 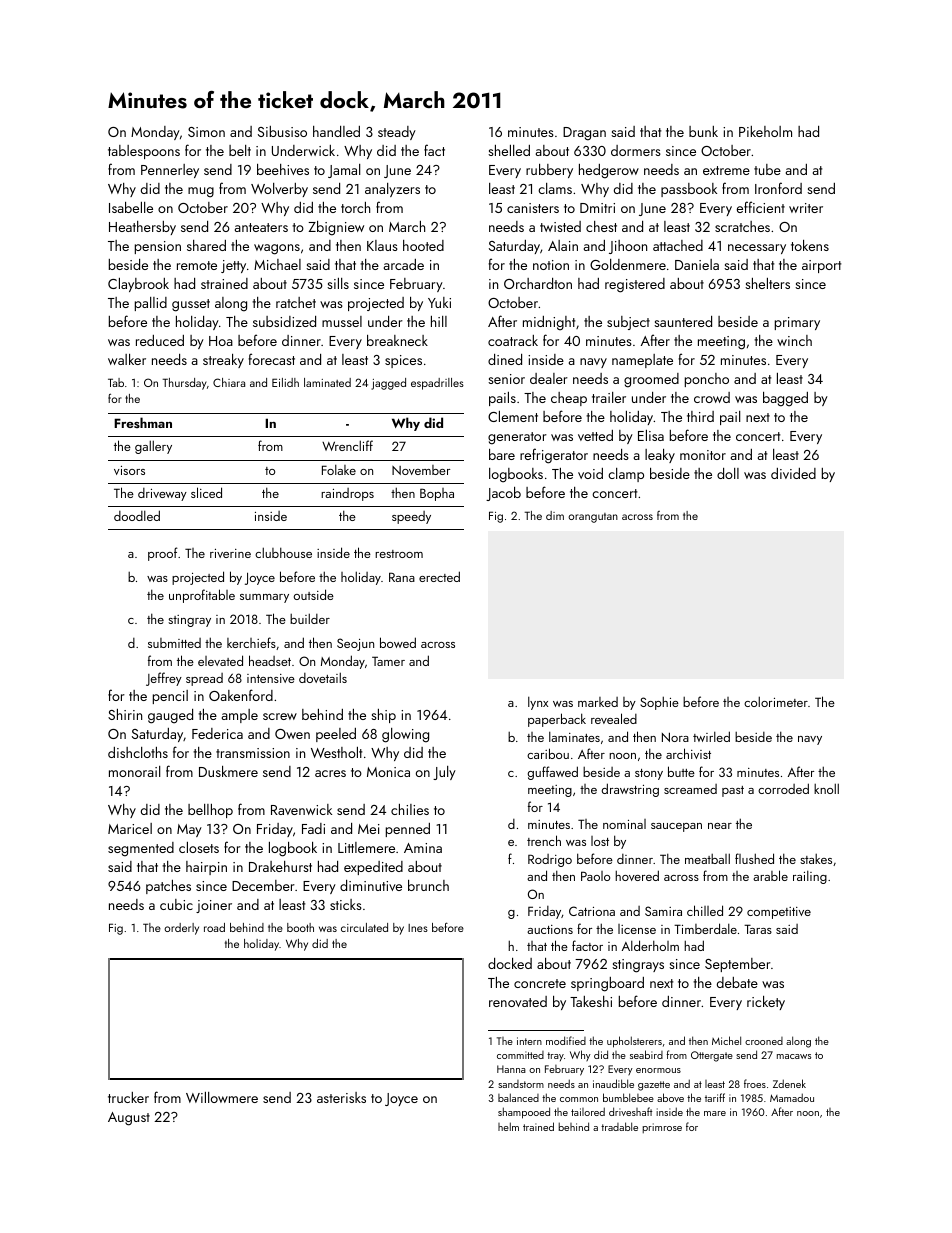 What do you see at coordinates (785, 399) in the screenshot?
I see `bagged` at bounding box center [785, 399].
